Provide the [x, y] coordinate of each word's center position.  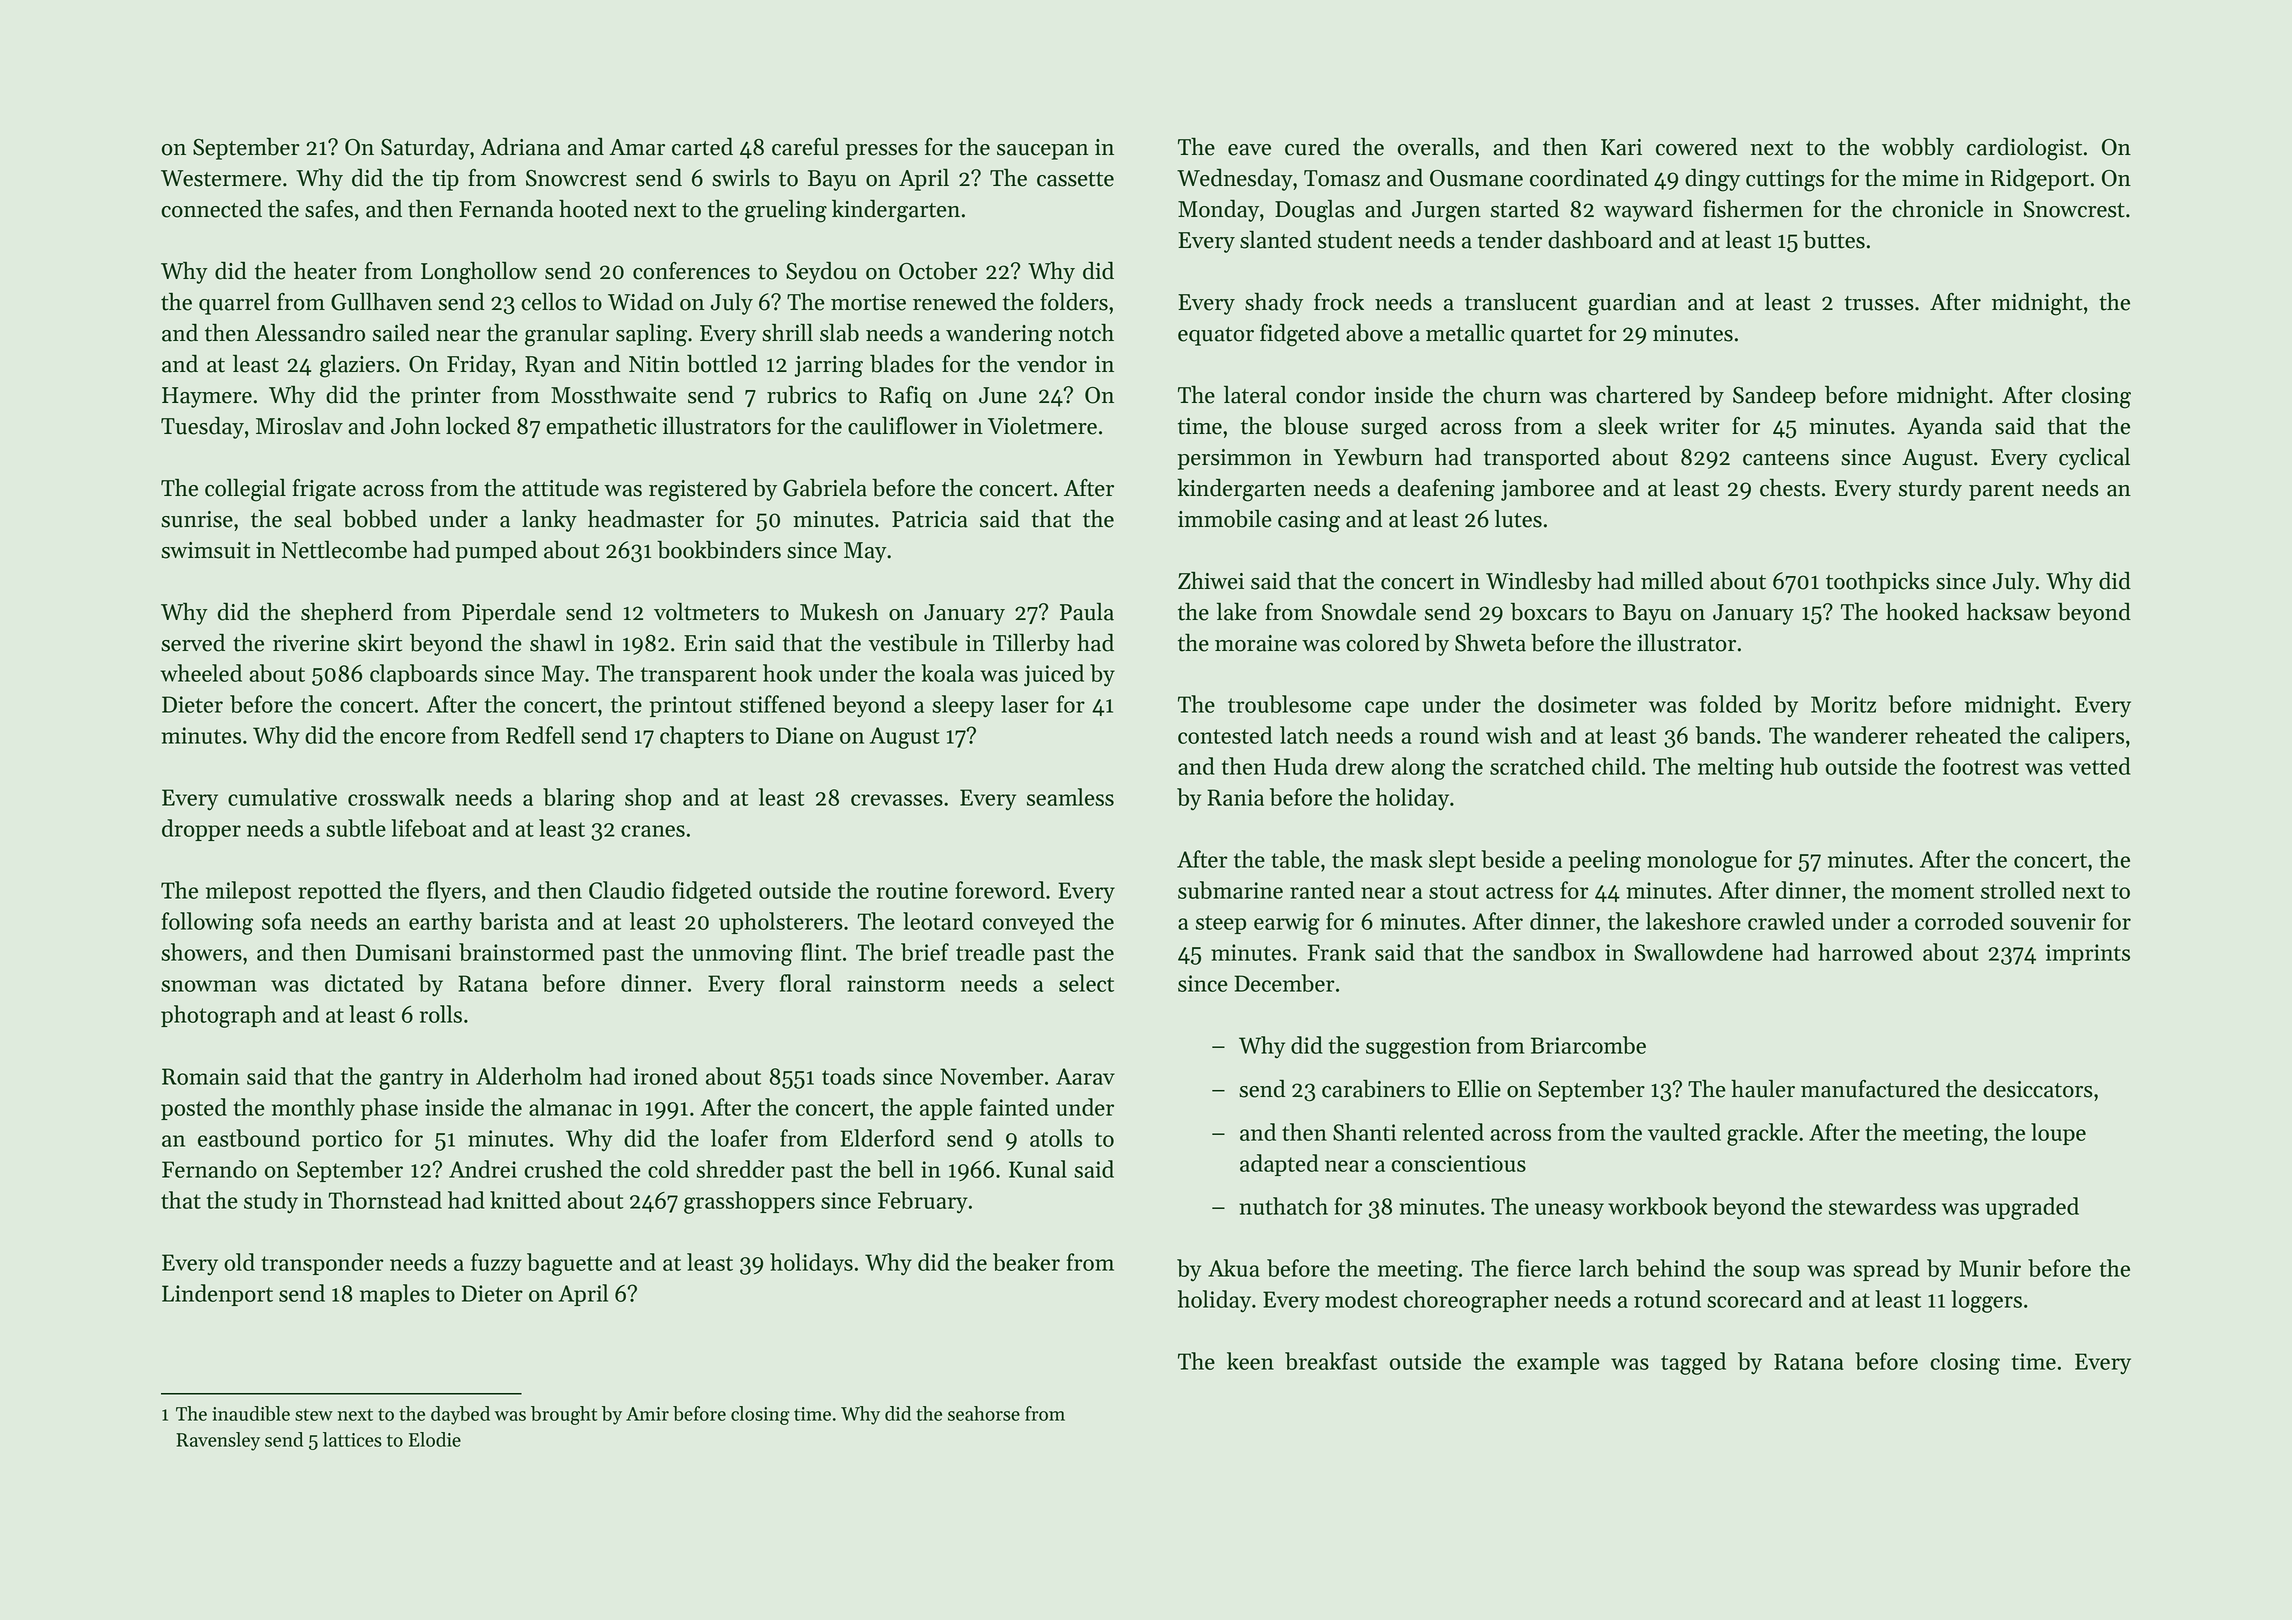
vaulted [1684, 1132]
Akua [1234, 1268]
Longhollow [479, 273]
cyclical [2094, 458]
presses [881, 152]
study [271, 1202]
